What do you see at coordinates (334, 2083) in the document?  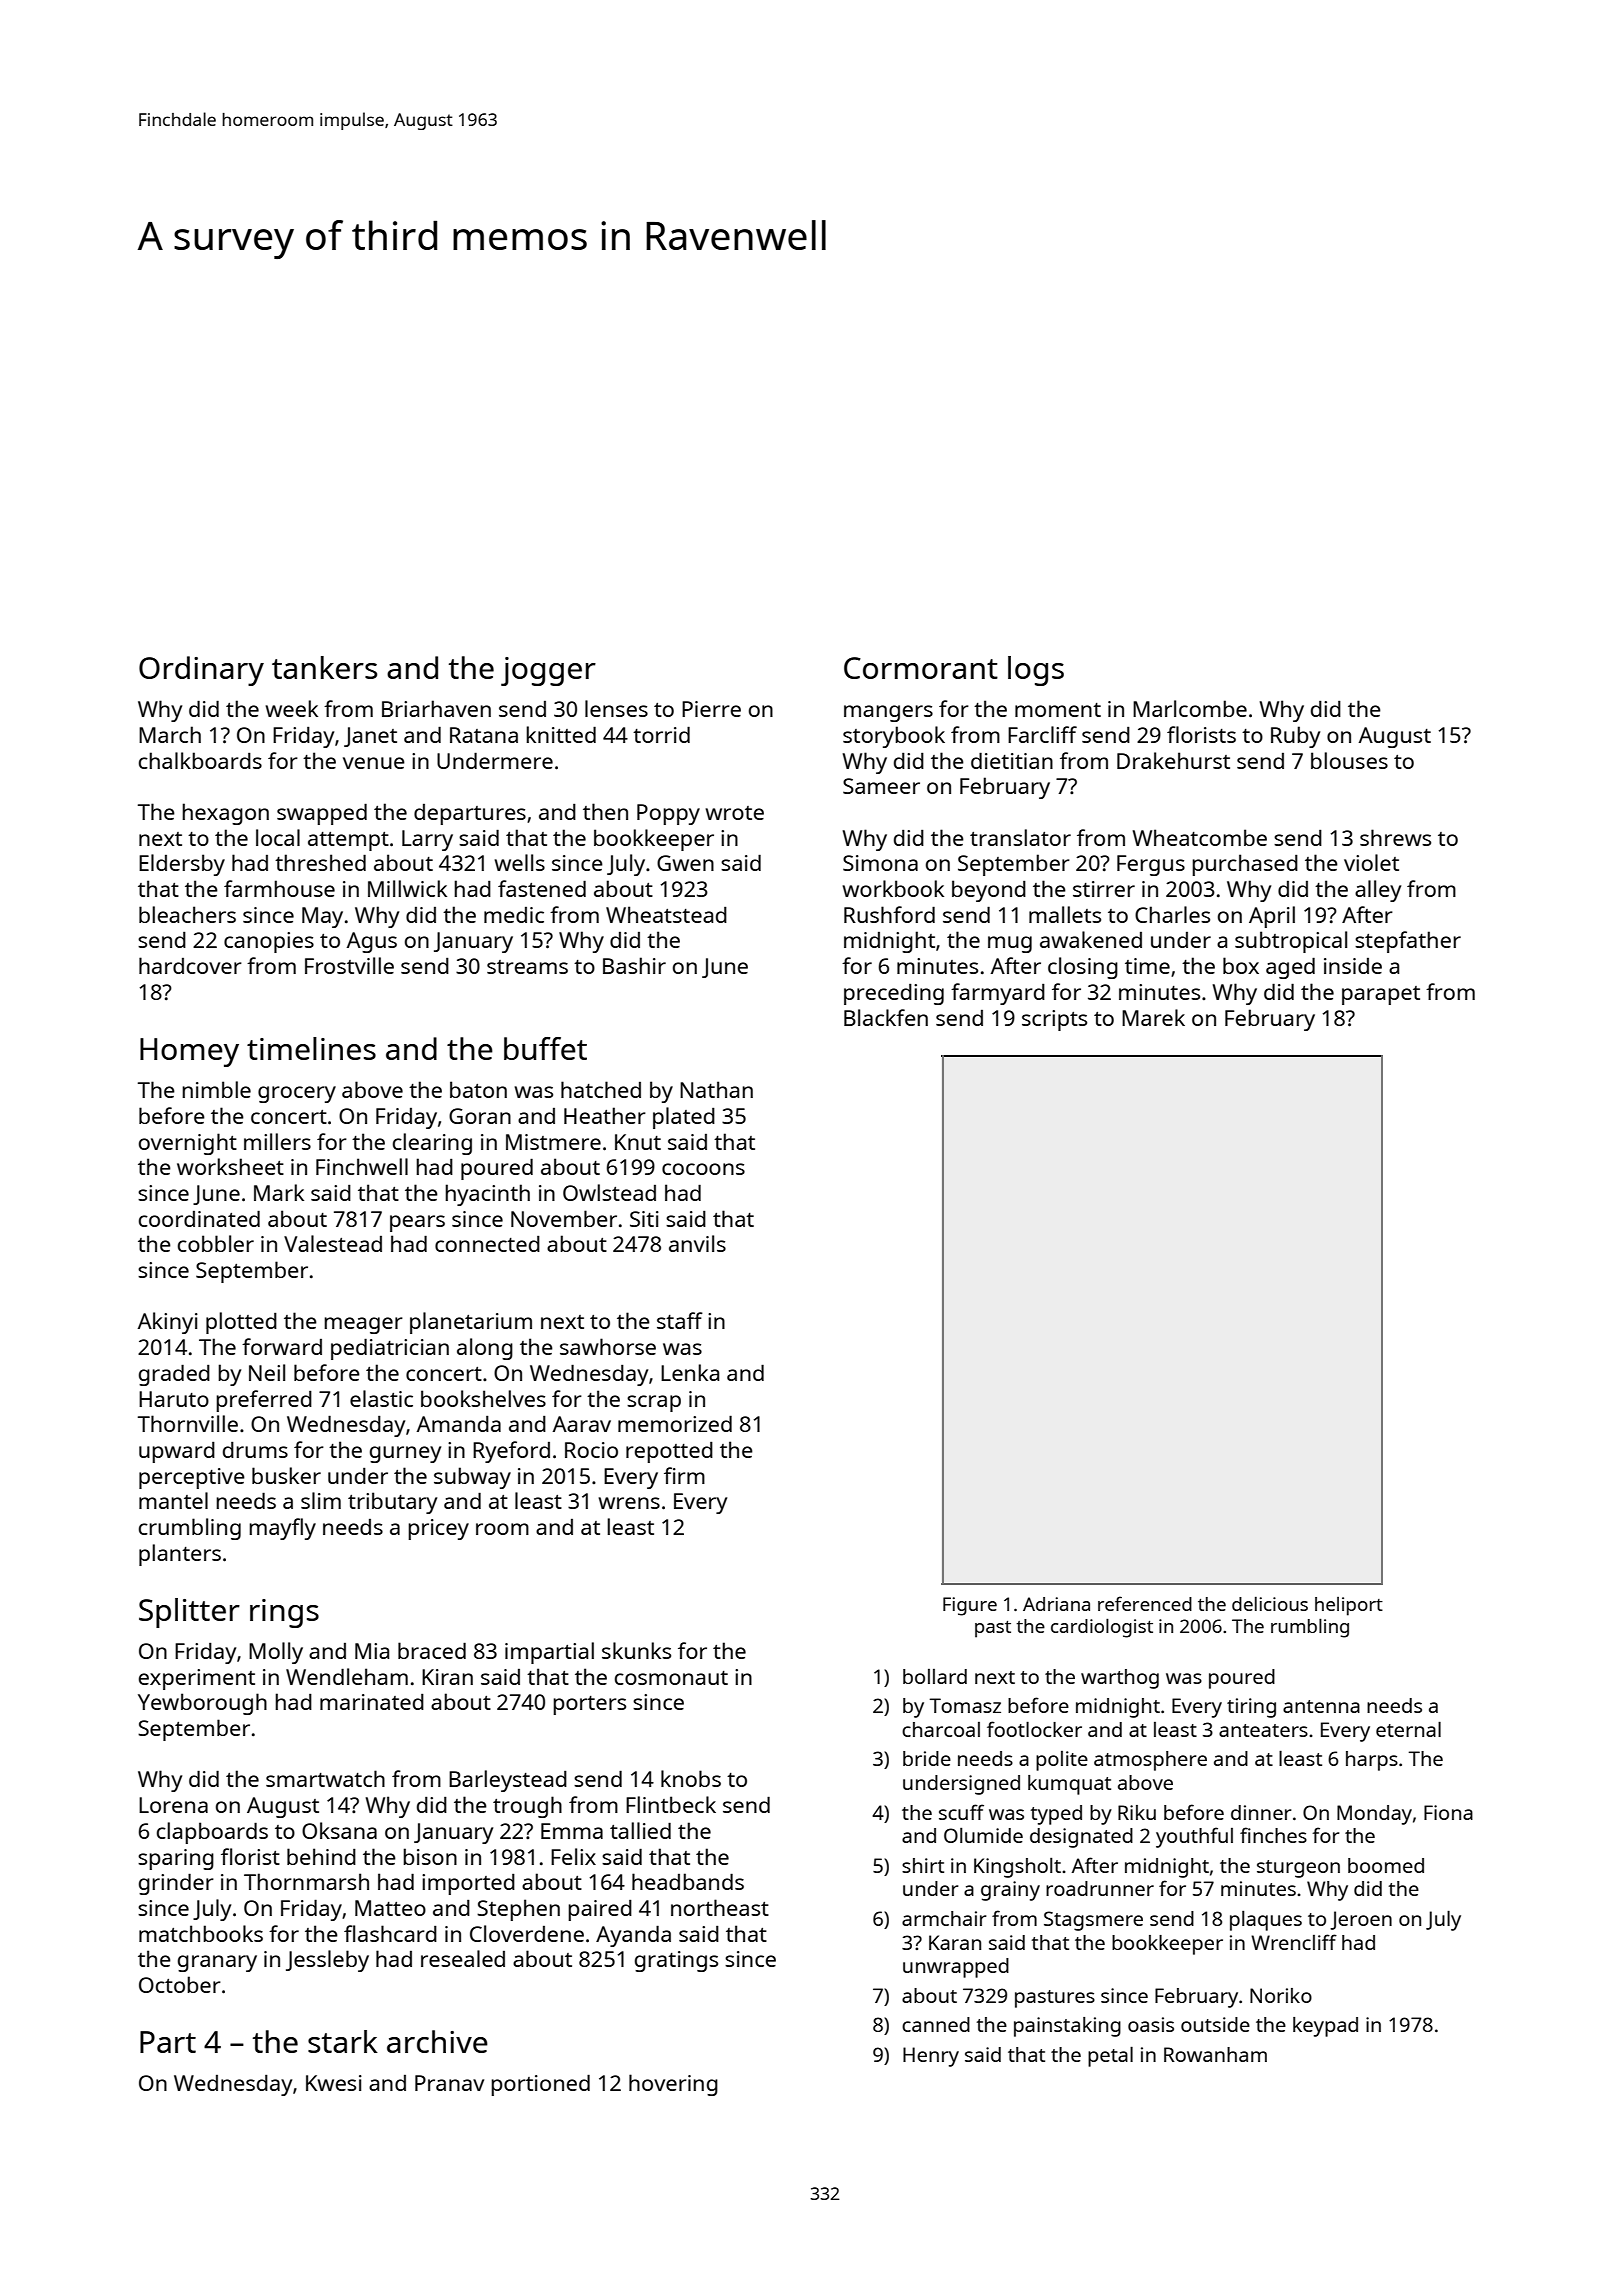 I see `Kwesi` at bounding box center [334, 2083].
